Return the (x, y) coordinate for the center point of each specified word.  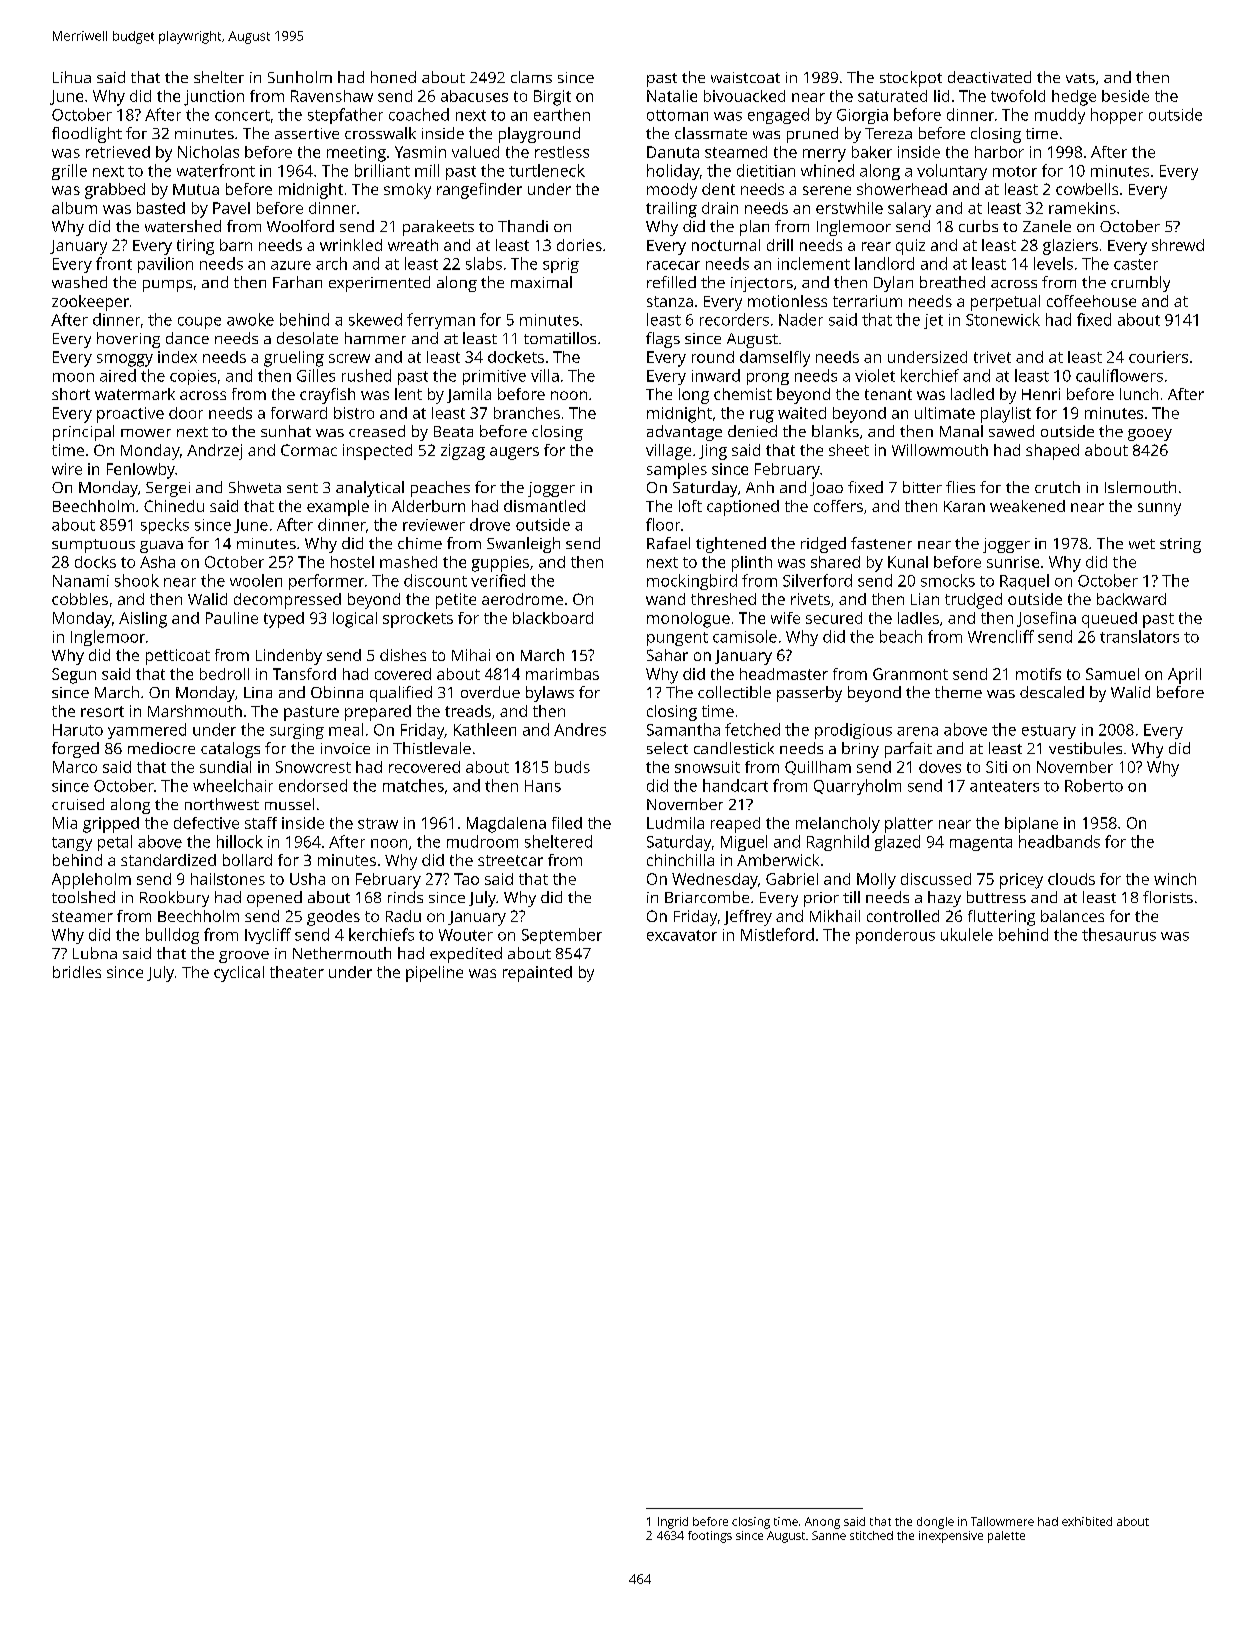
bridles (77, 972)
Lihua (72, 77)
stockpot (911, 79)
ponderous (895, 936)
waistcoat (745, 77)
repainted (537, 974)
